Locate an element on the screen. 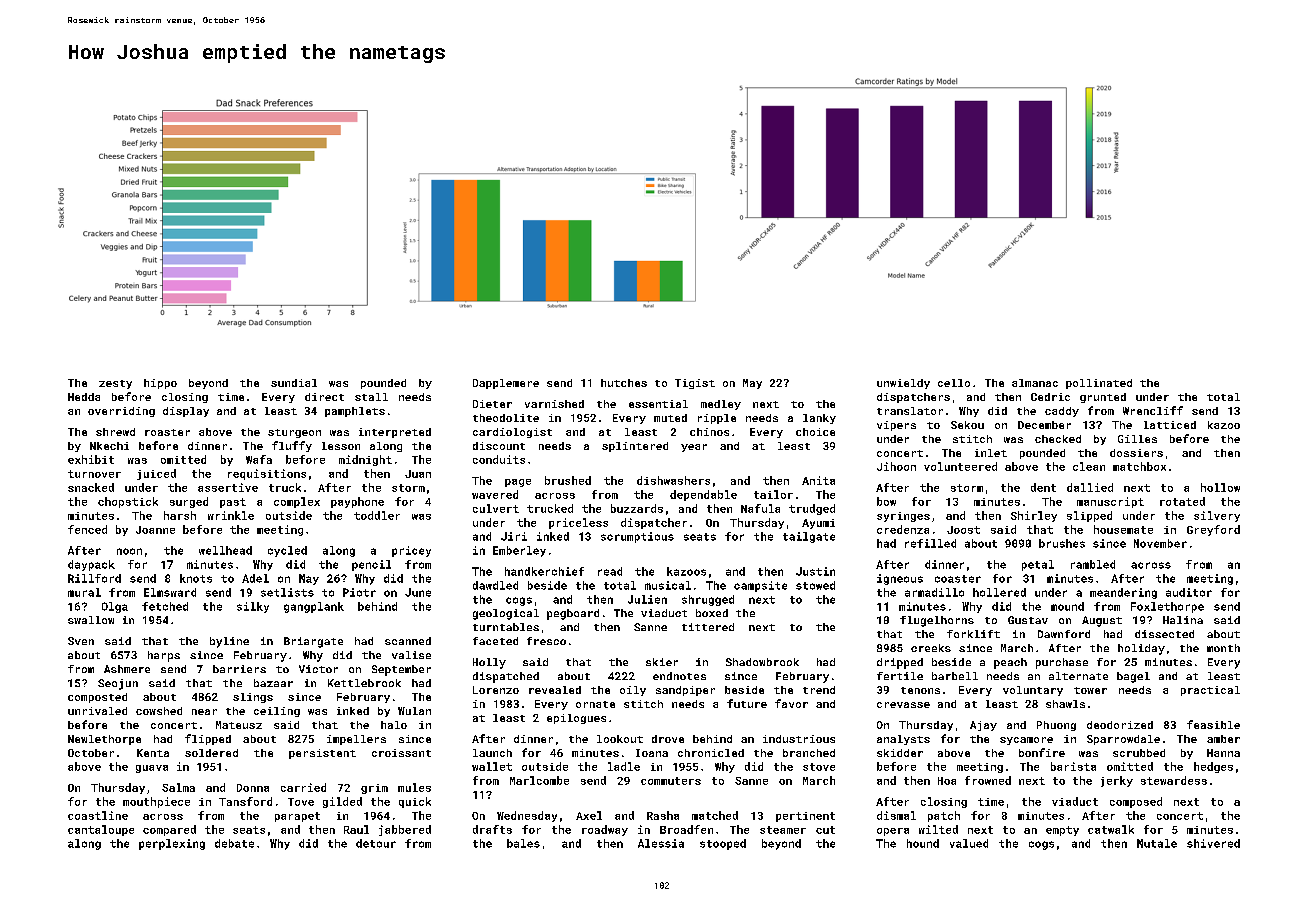 The height and width of the screenshot is (924, 1308). auditor is located at coordinates (1189, 592).
